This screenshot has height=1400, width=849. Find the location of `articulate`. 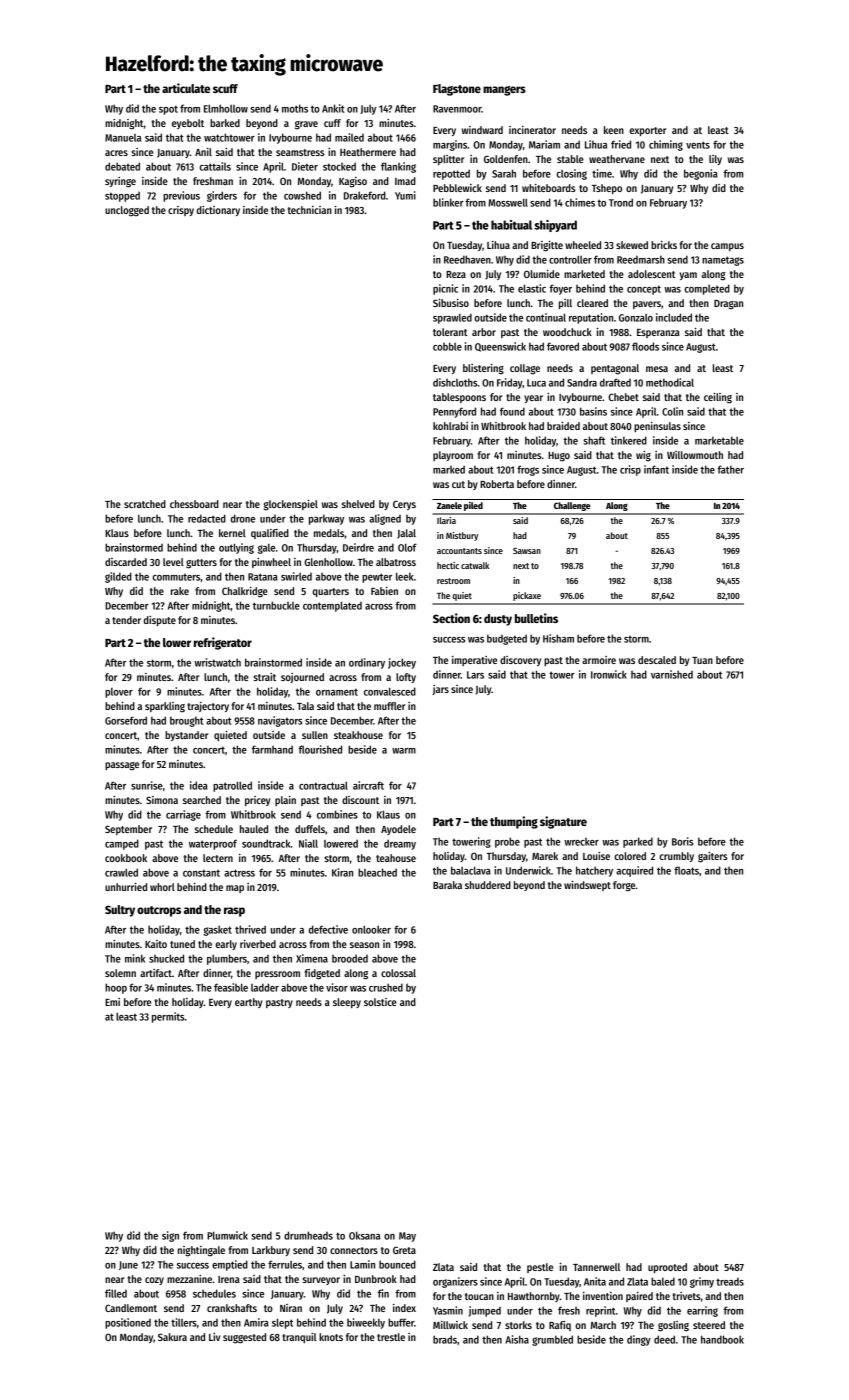

articulate is located at coordinates (186, 88).
